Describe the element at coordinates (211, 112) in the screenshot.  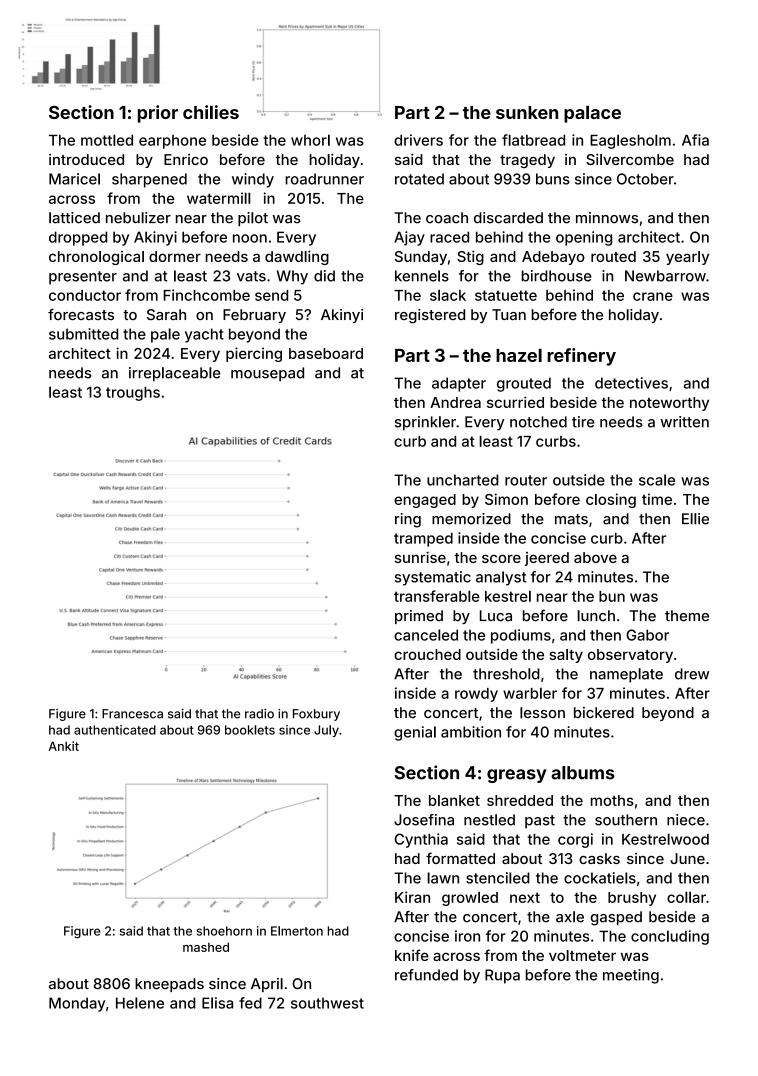
I see `chilies` at that location.
